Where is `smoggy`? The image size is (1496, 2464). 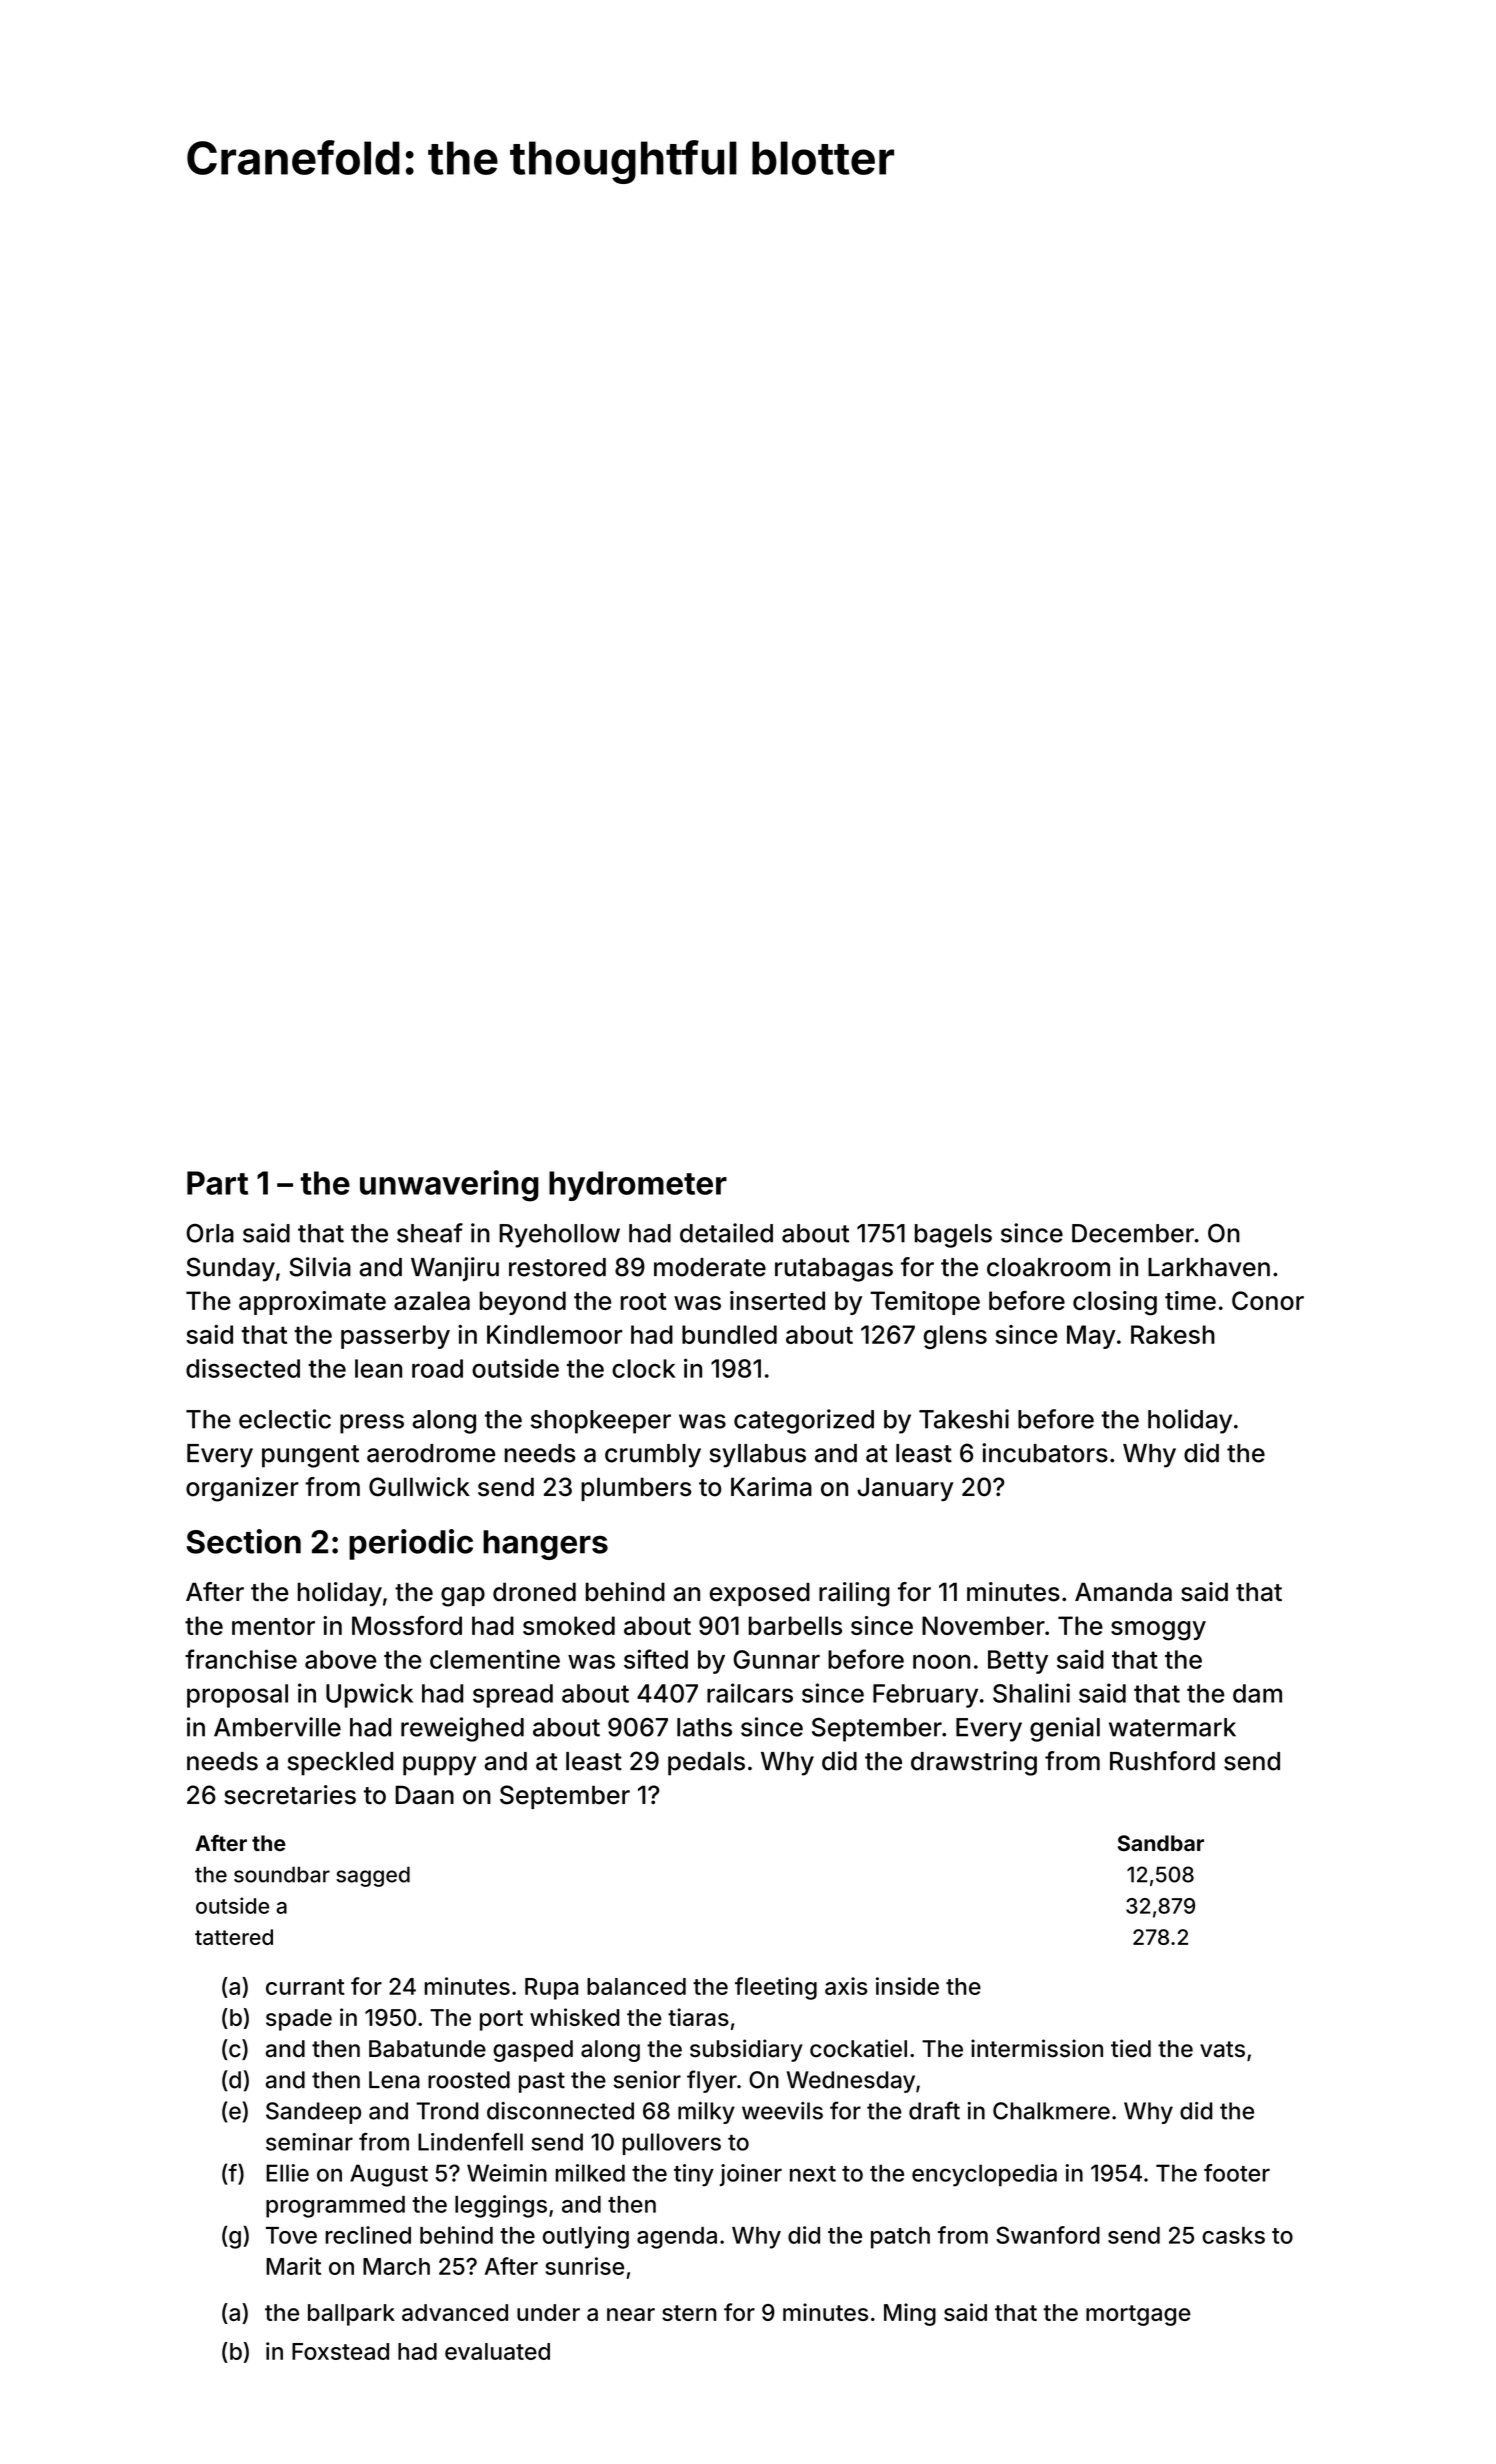 smoggy is located at coordinates (1158, 1631).
